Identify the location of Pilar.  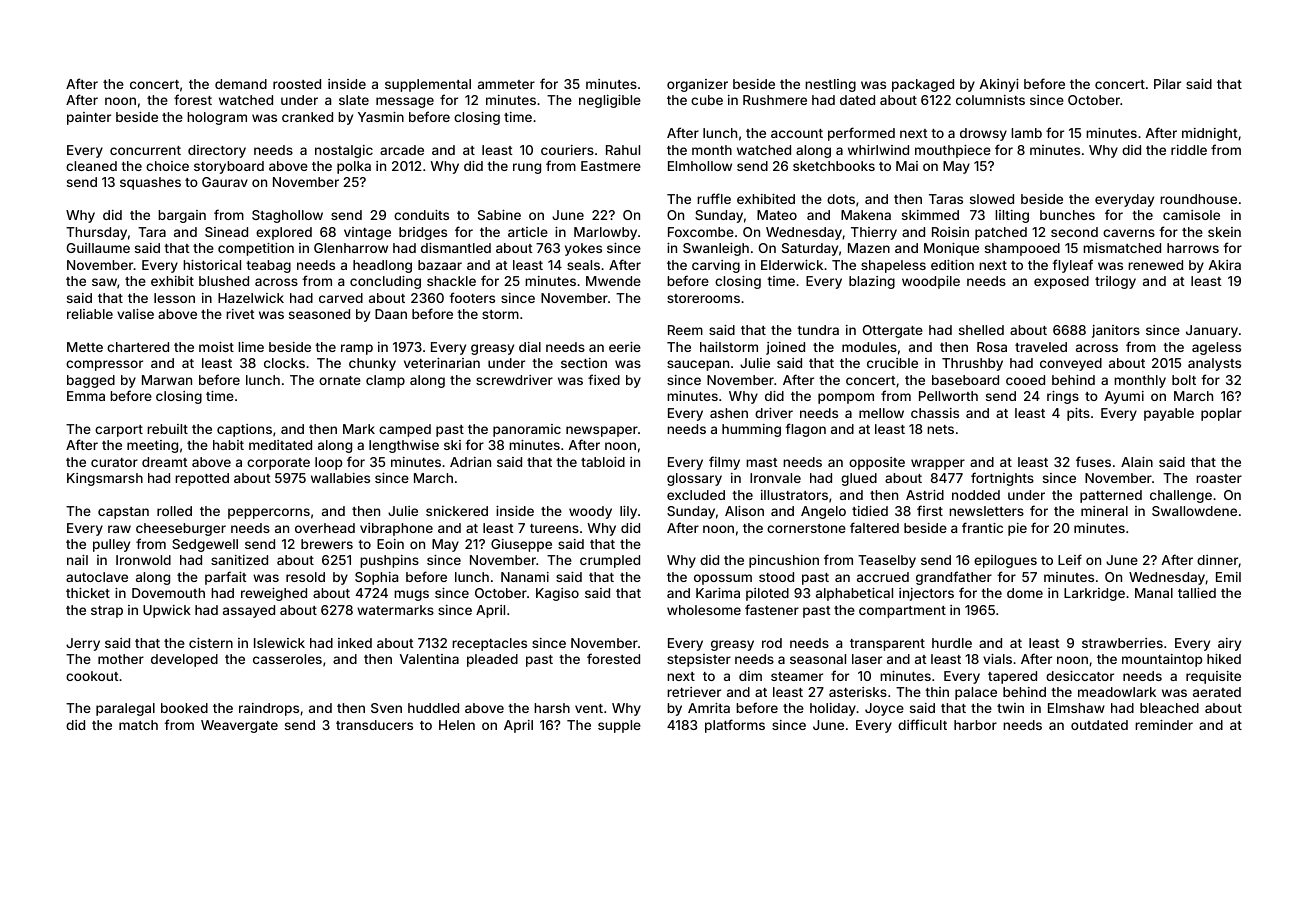
(1167, 84).
